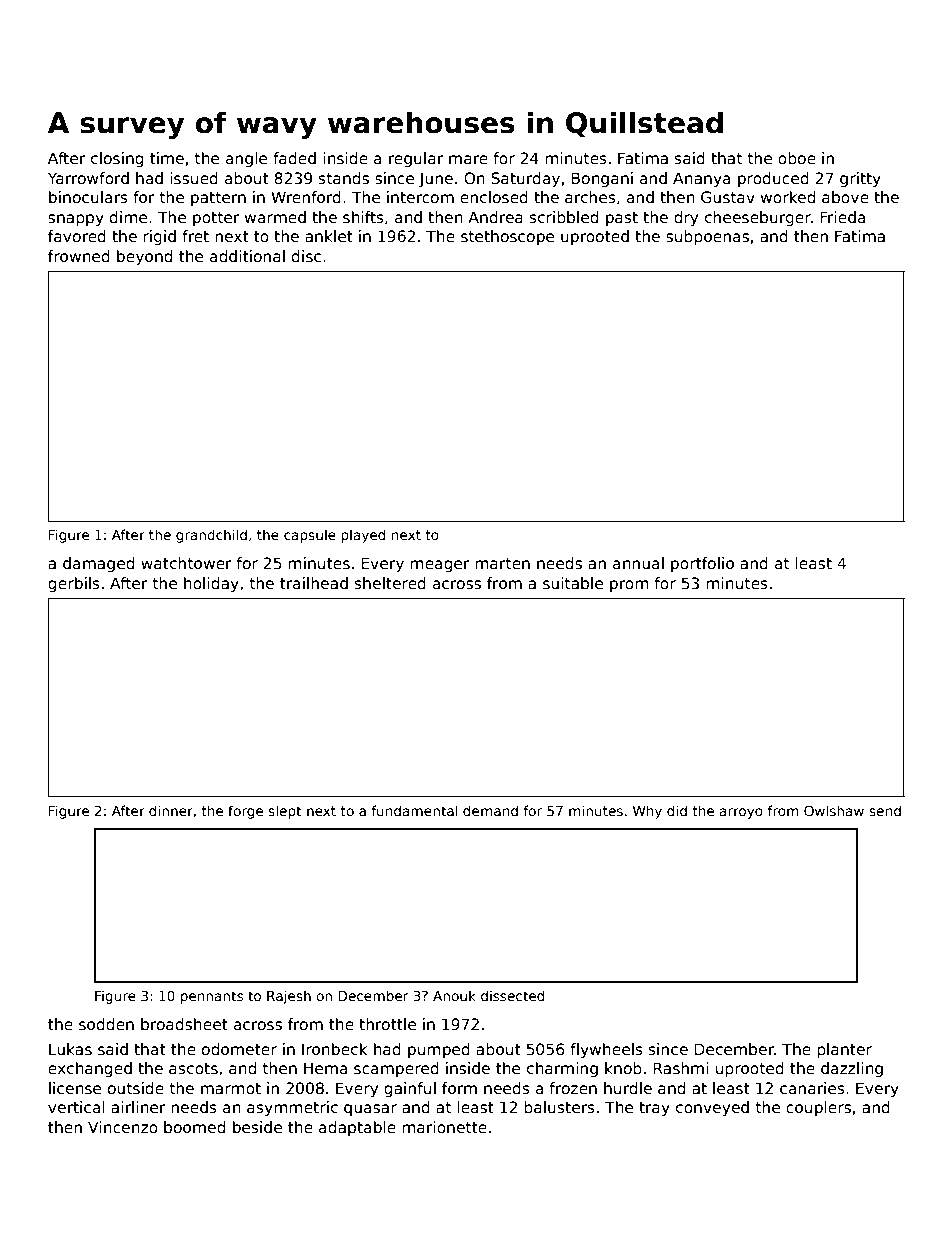 The height and width of the screenshot is (1233, 952). Describe the element at coordinates (741, 813) in the screenshot. I see `arroyo` at that location.
